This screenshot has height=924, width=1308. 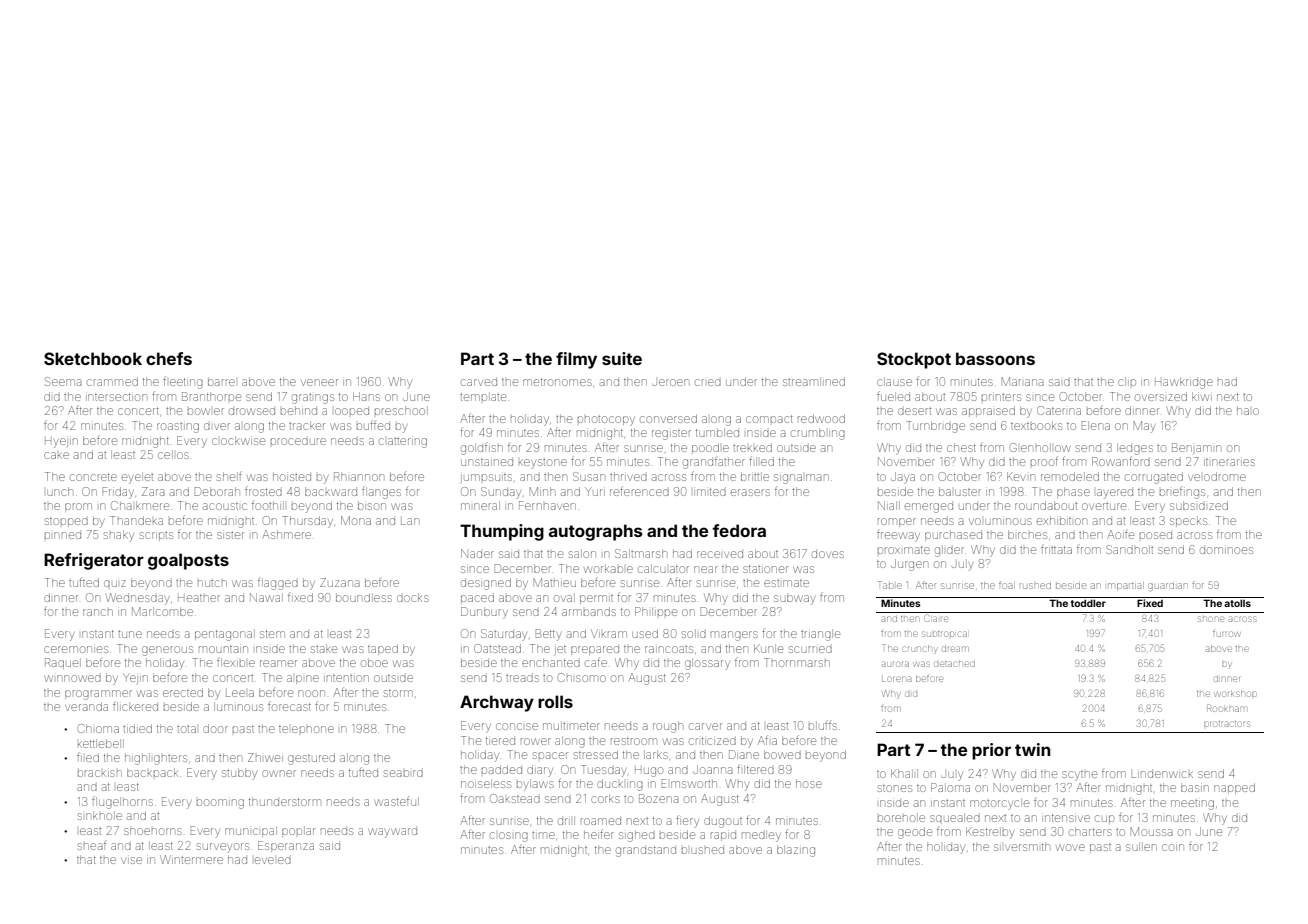 What do you see at coordinates (313, 399) in the screenshot?
I see `gratings` at bounding box center [313, 399].
